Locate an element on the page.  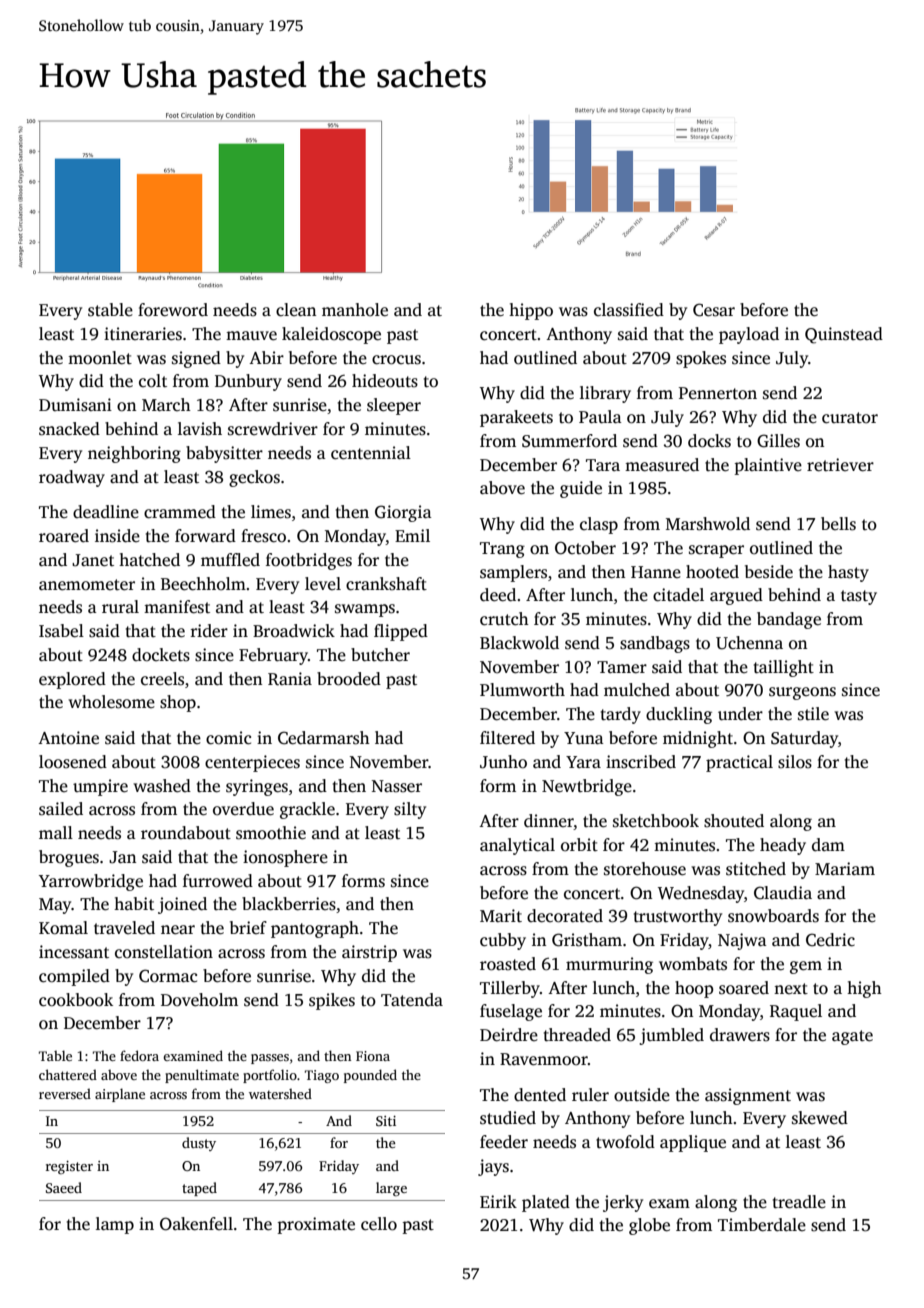
creels is located at coordinates (162, 679).
